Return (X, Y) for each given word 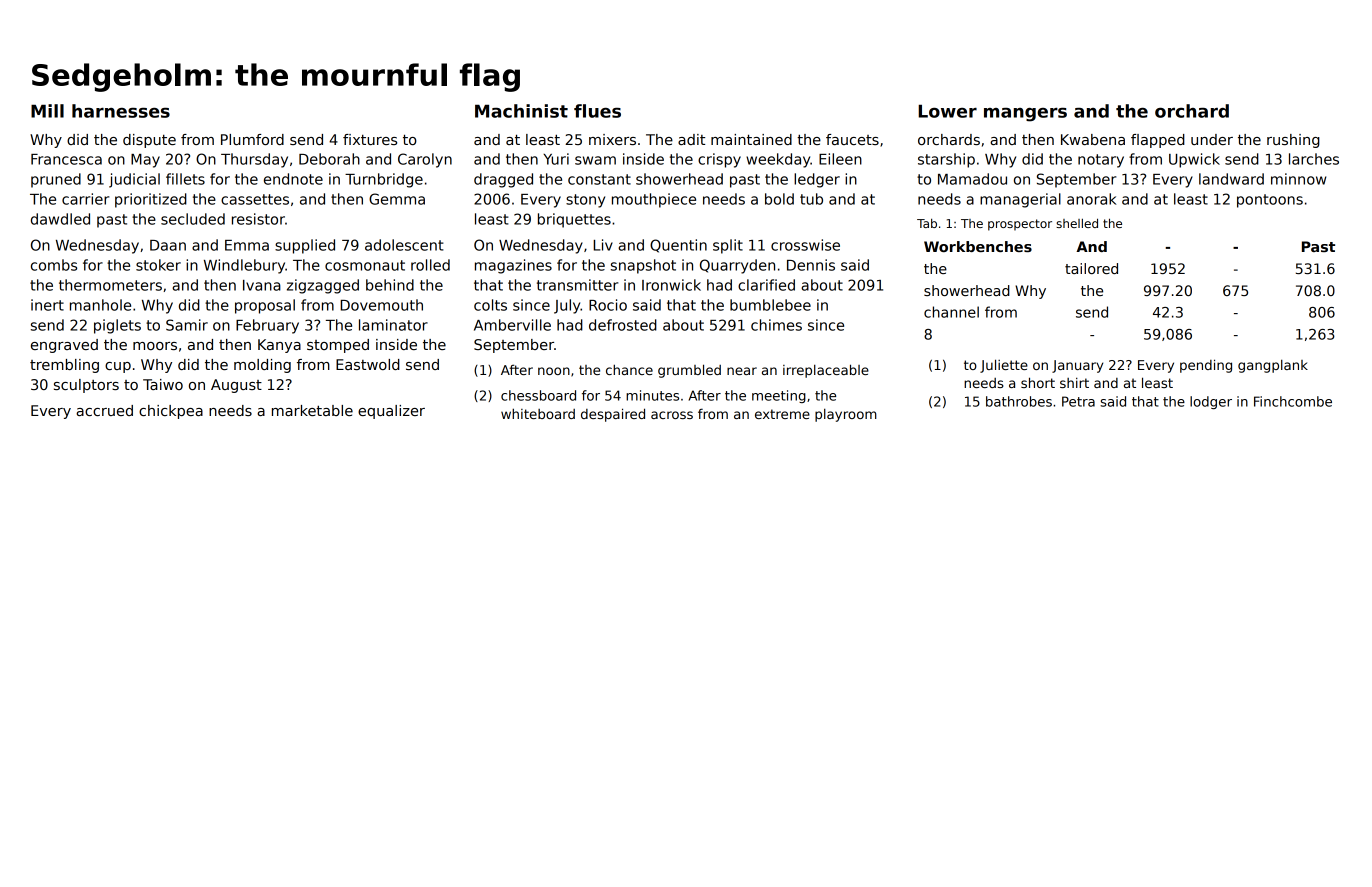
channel (951, 312)
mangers (1025, 114)
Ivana (262, 285)
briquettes (574, 220)
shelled (1077, 223)
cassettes (255, 199)
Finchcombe (1293, 401)
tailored (1091, 268)
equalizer (391, 412)
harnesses (121, 111)
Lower (947, 111)
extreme (782, 414)
